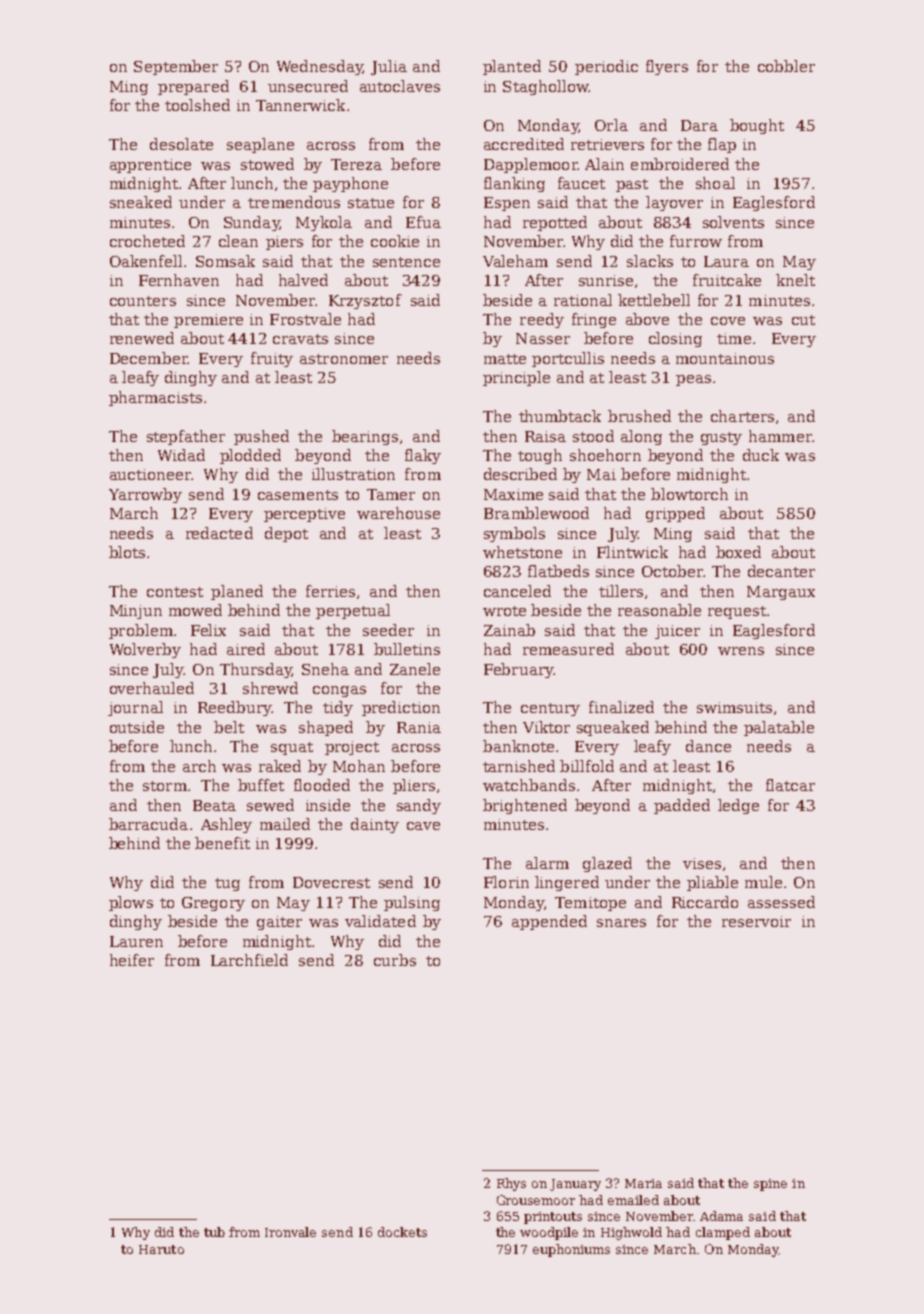 The image size is (924, 1314). What do you see at coordinates (667, 67) in the screenshot?
I see `flyers` at bounding box center [667, 67].
